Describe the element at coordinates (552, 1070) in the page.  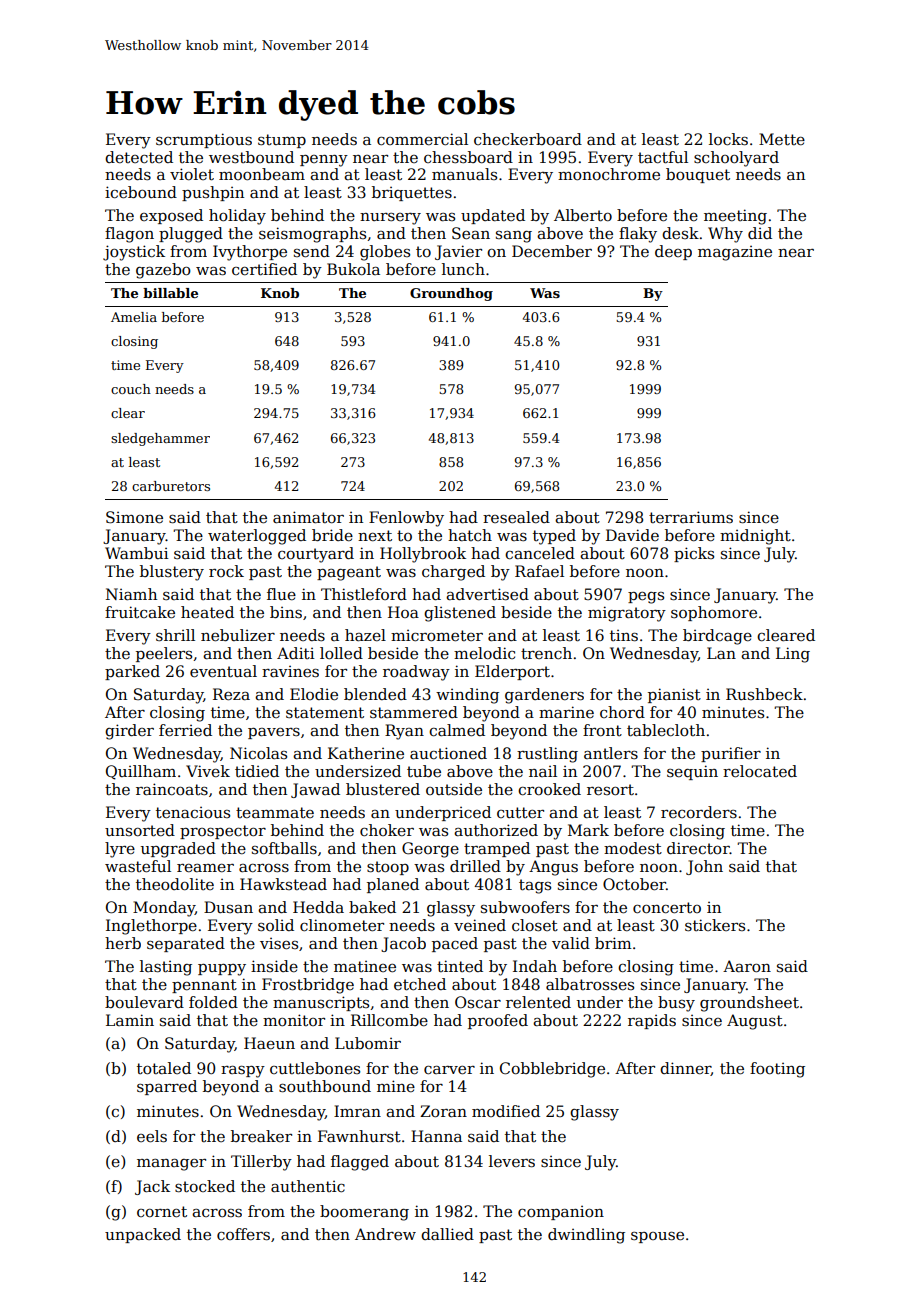
I see `Cobblebridge` at that location.
